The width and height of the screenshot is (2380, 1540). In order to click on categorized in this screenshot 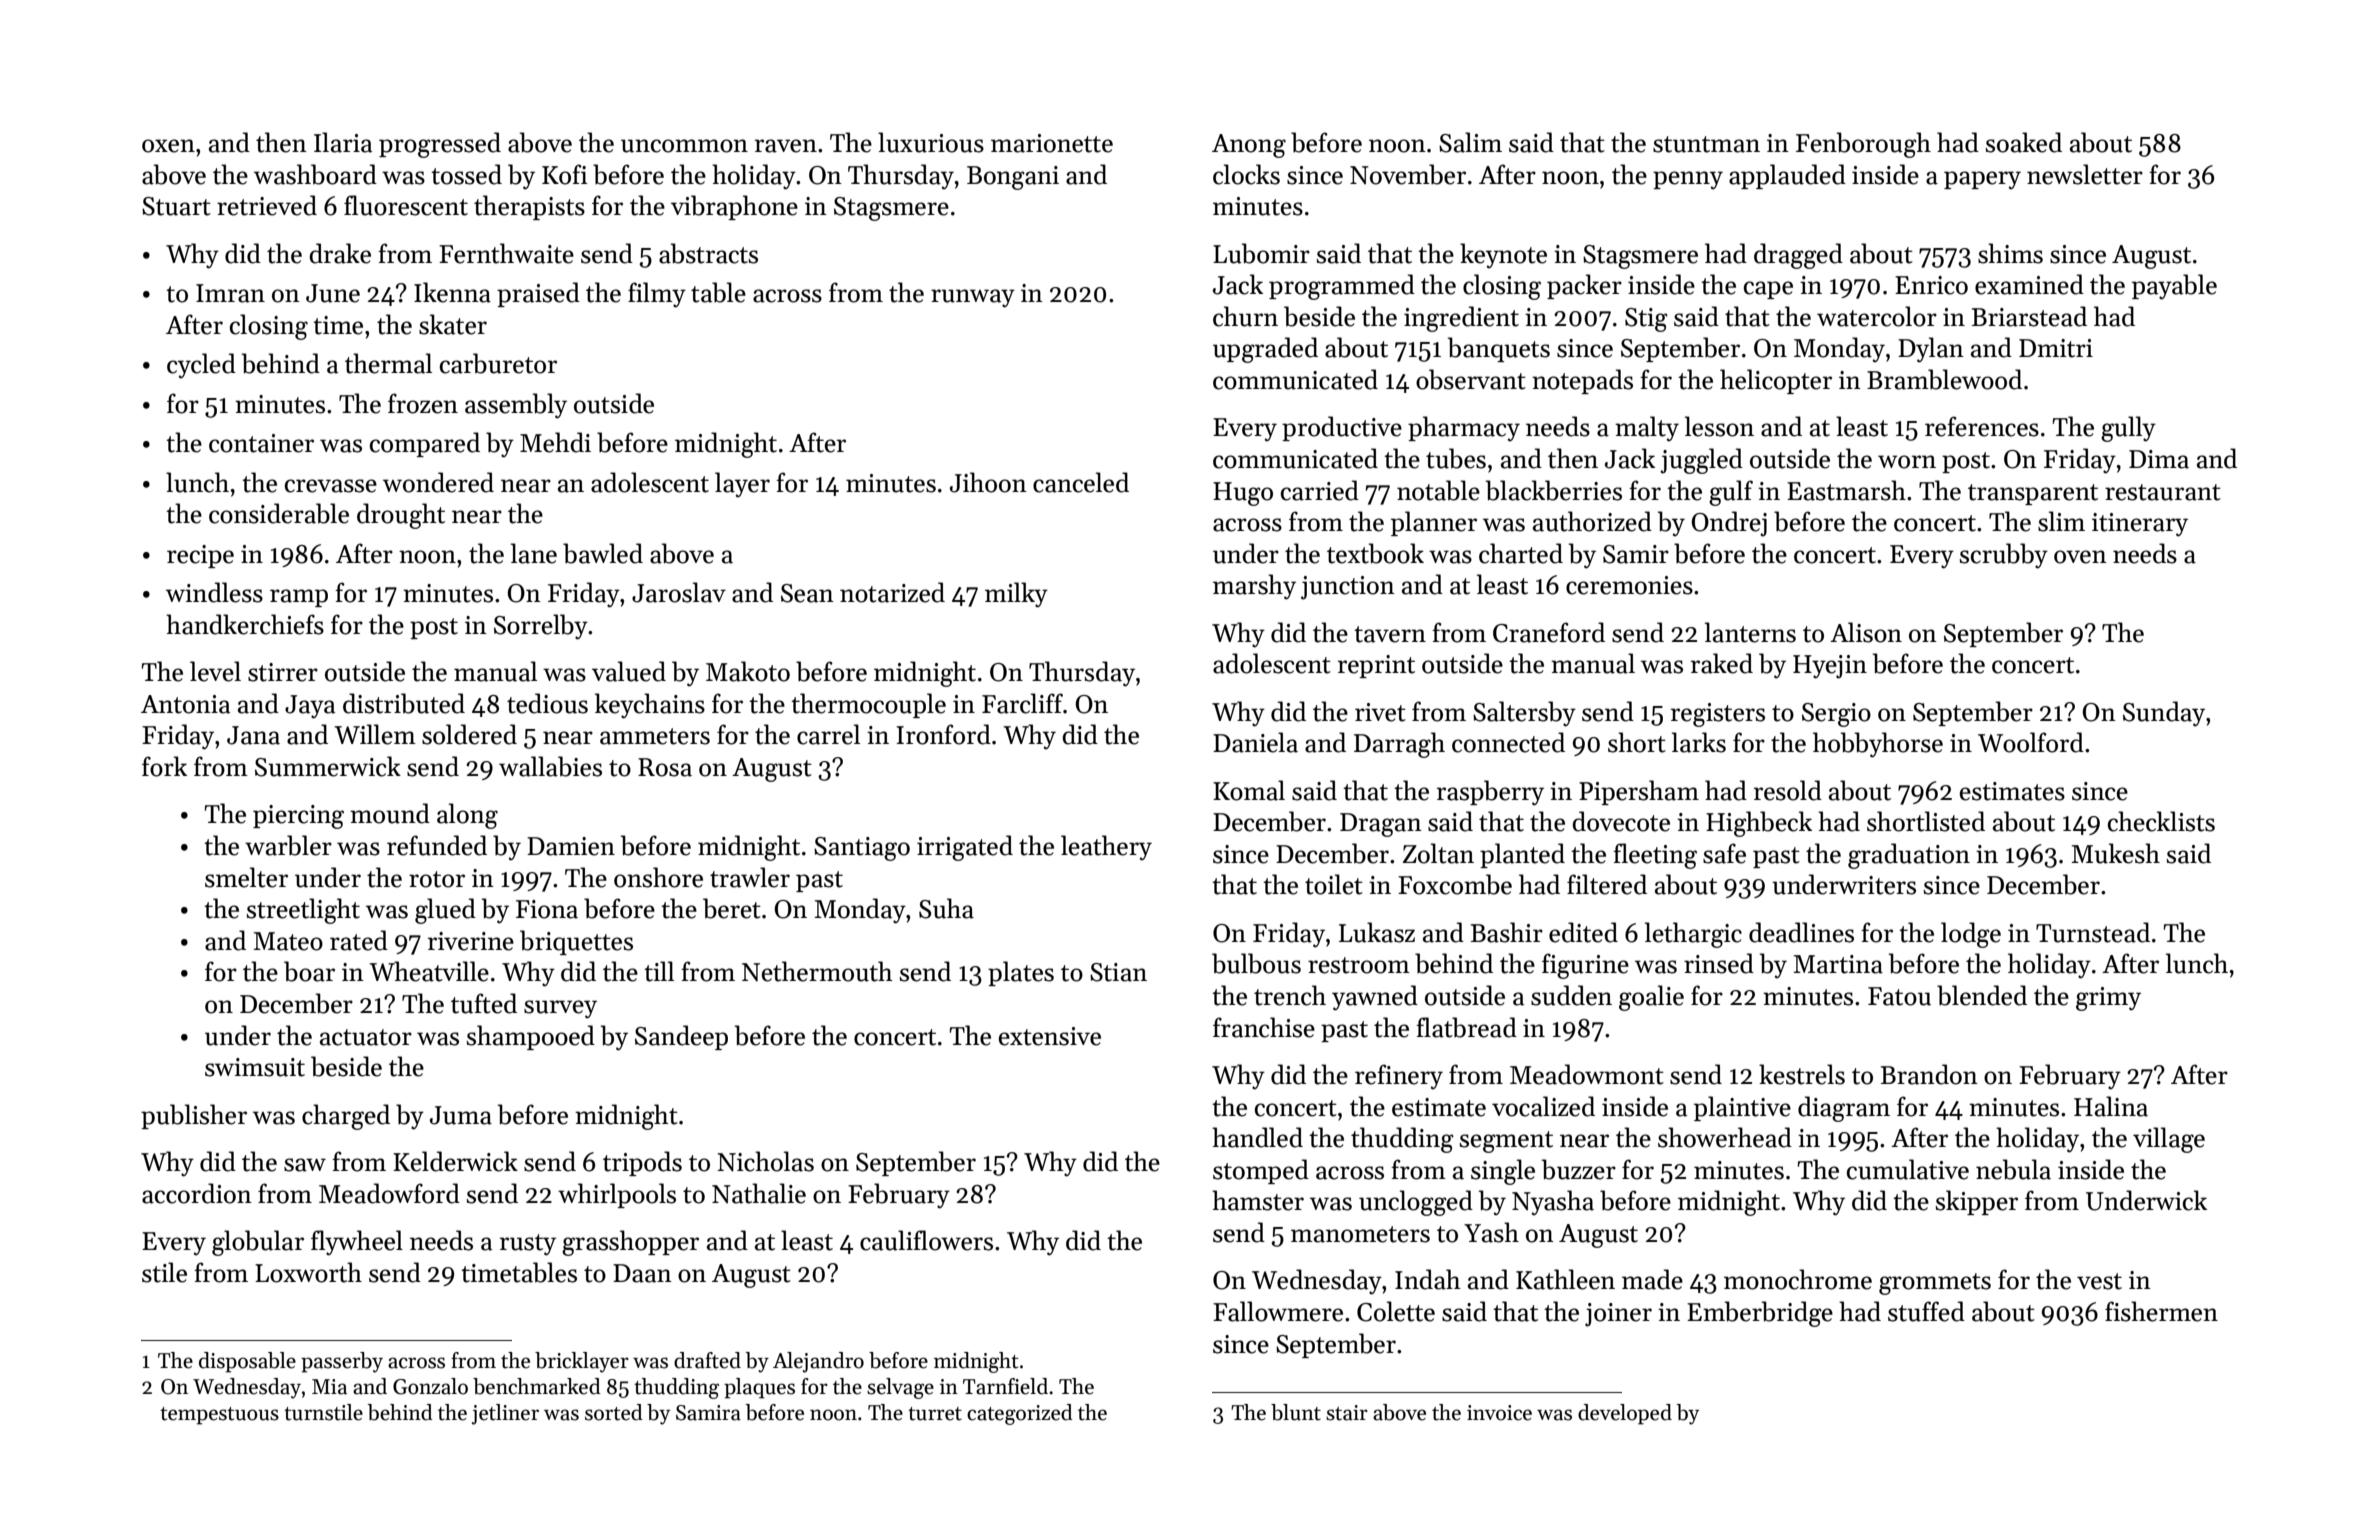, I will do `click(1020, 1414)`.
